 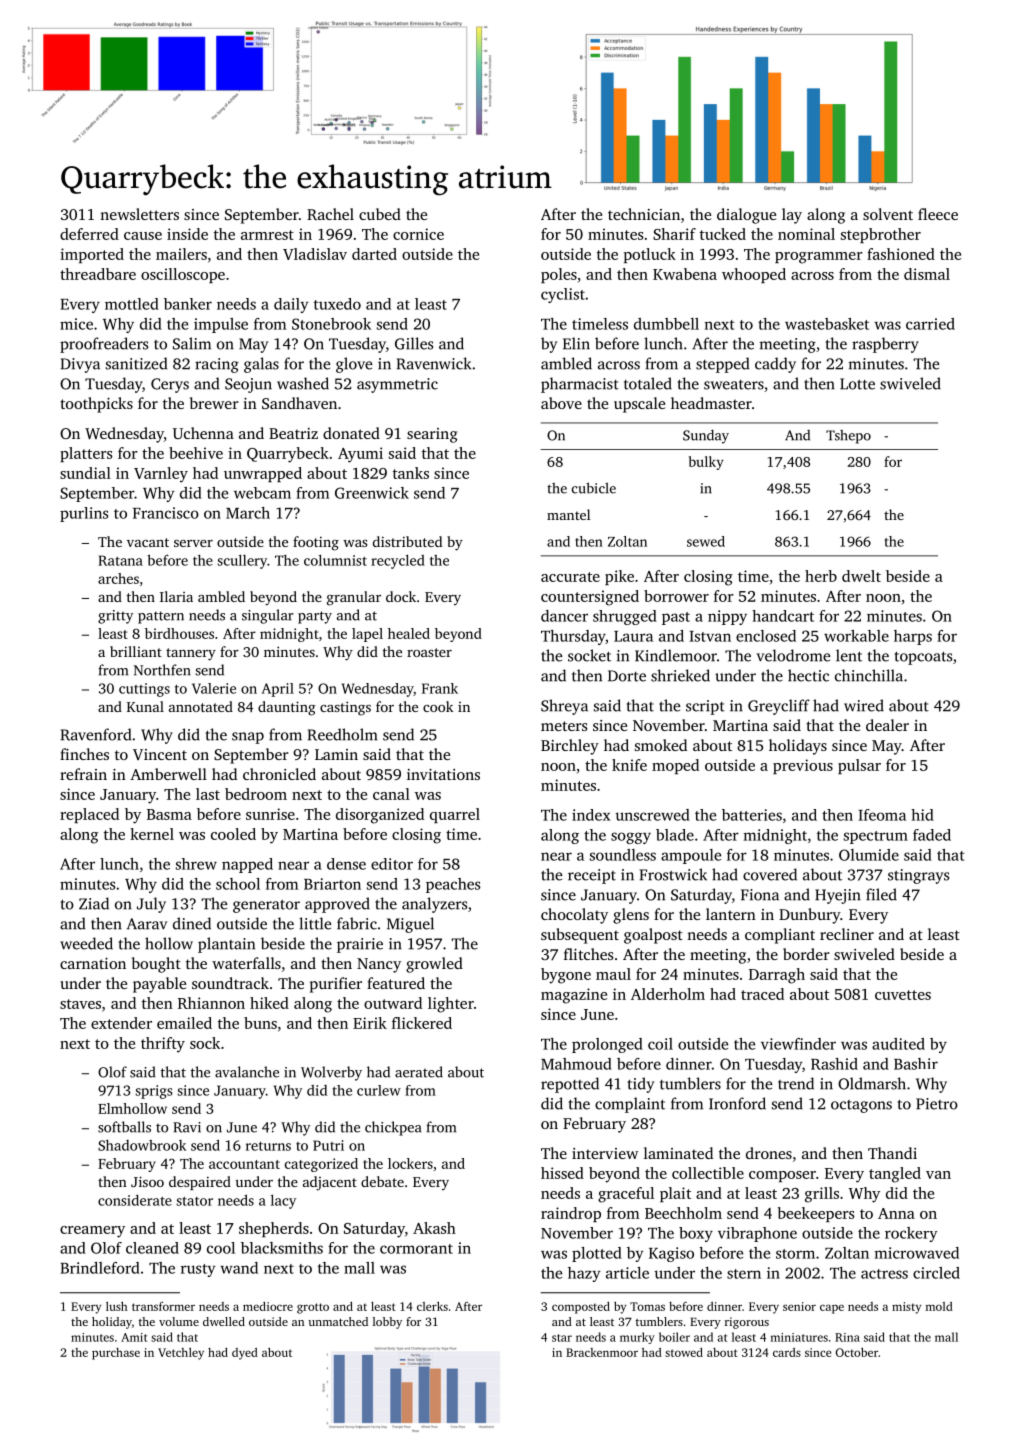 I want to click on dyed, so click(x=245, y=1354).
